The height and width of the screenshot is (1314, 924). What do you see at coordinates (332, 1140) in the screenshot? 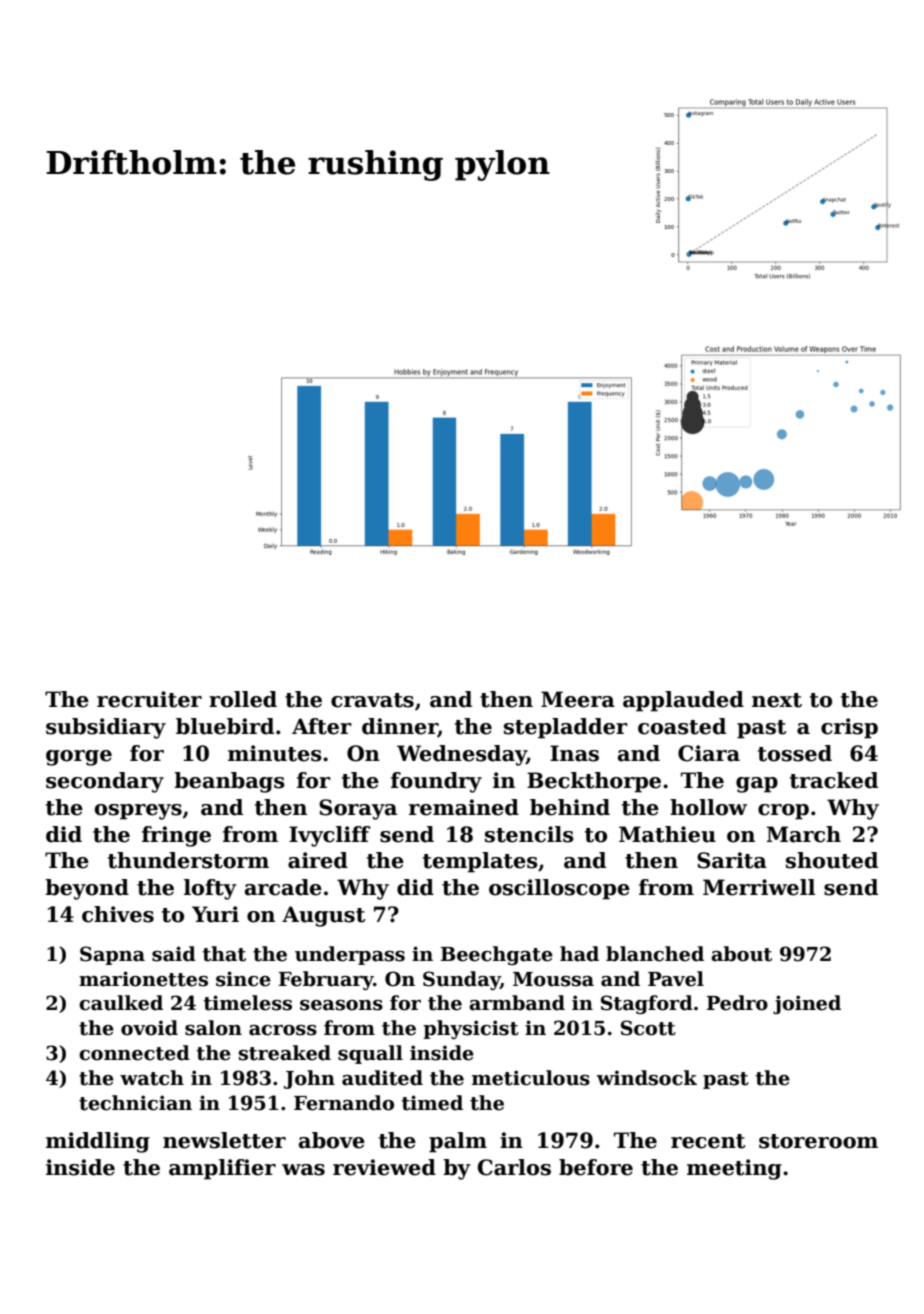
I see `above` at bounding box center [332, 1140].
